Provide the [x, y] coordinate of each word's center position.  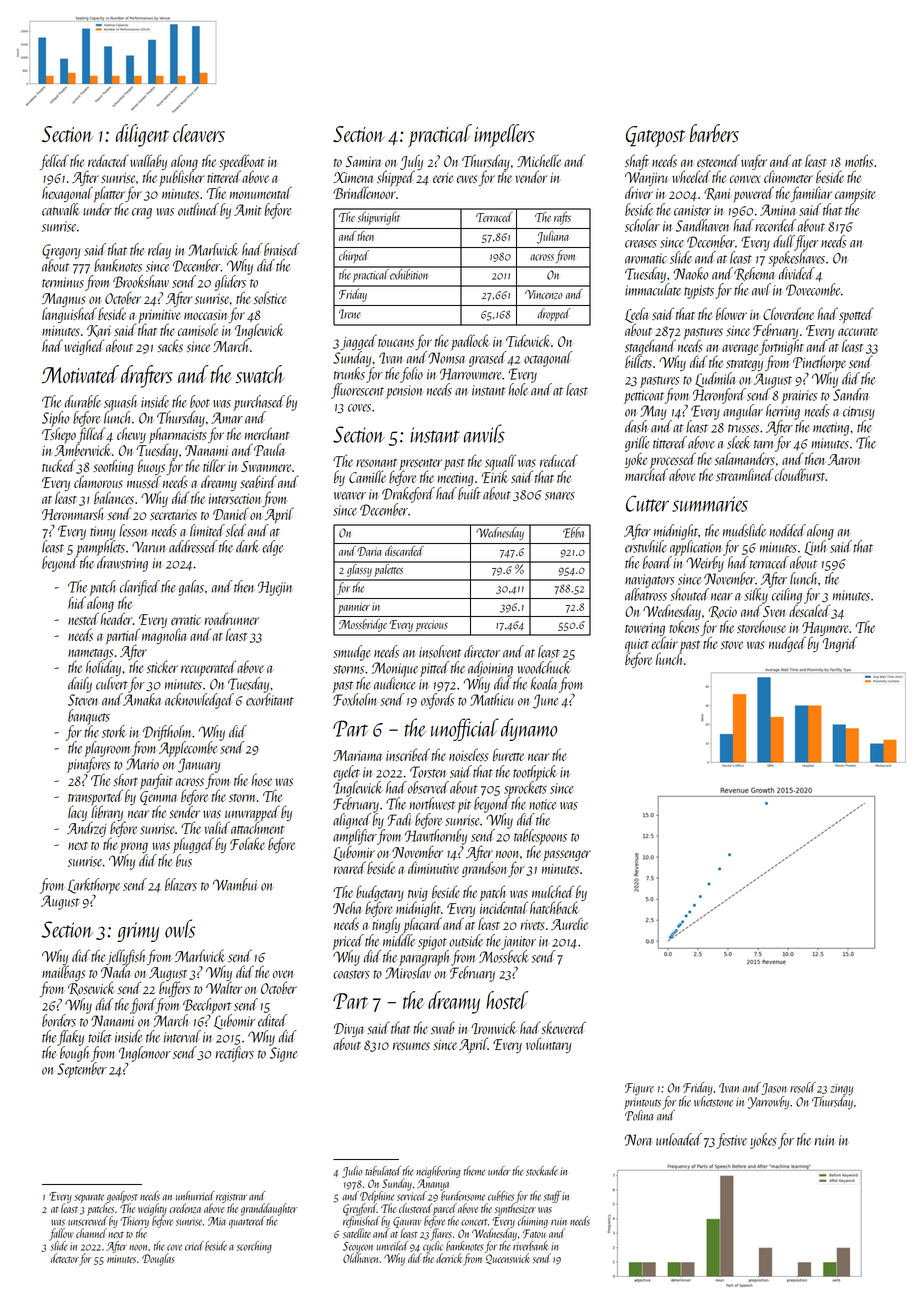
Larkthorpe [94, 886]
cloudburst [800, 474]
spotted [856, 315]
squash [120, 403]
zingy [841, 1090]
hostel [507, 1000]
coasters [351, 974]
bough [74, 1054]
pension [404, 392]
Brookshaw [141, 281]
